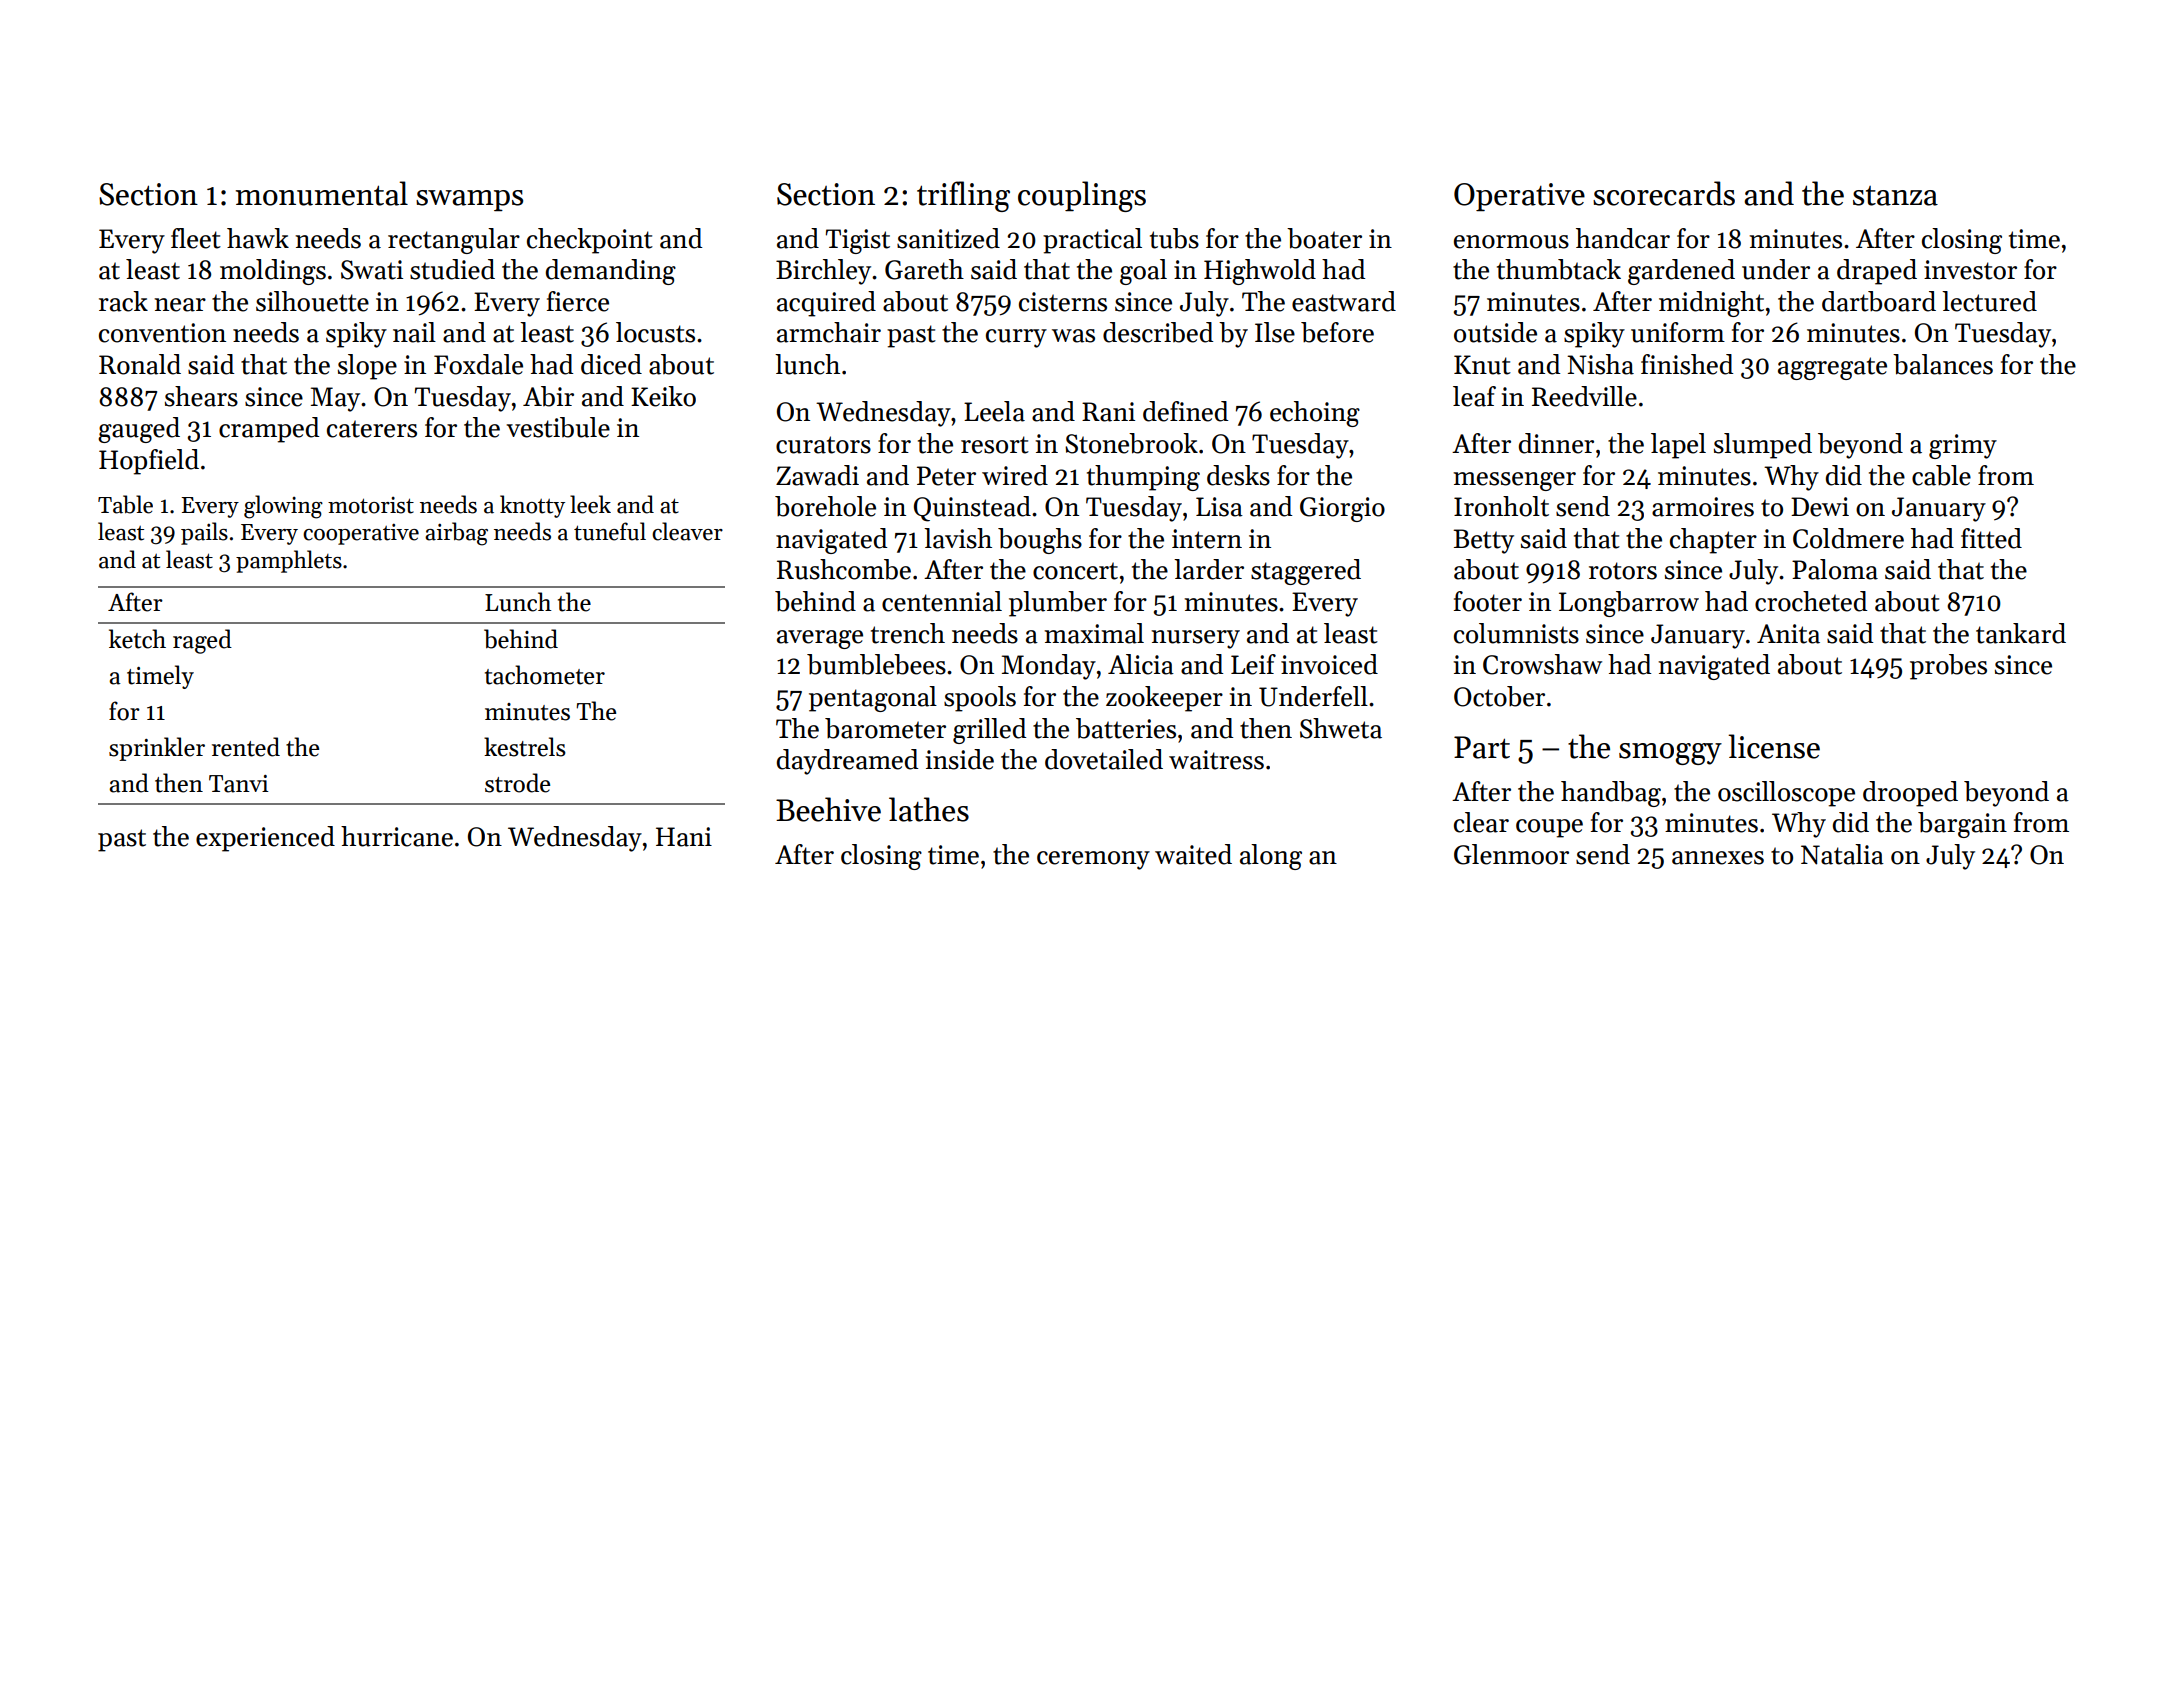 The height and width of the document is (1683, 2178). What do you see at coordinates (312, 301) in the document?
I see `silhouette` at bounding box center [312, 301].
